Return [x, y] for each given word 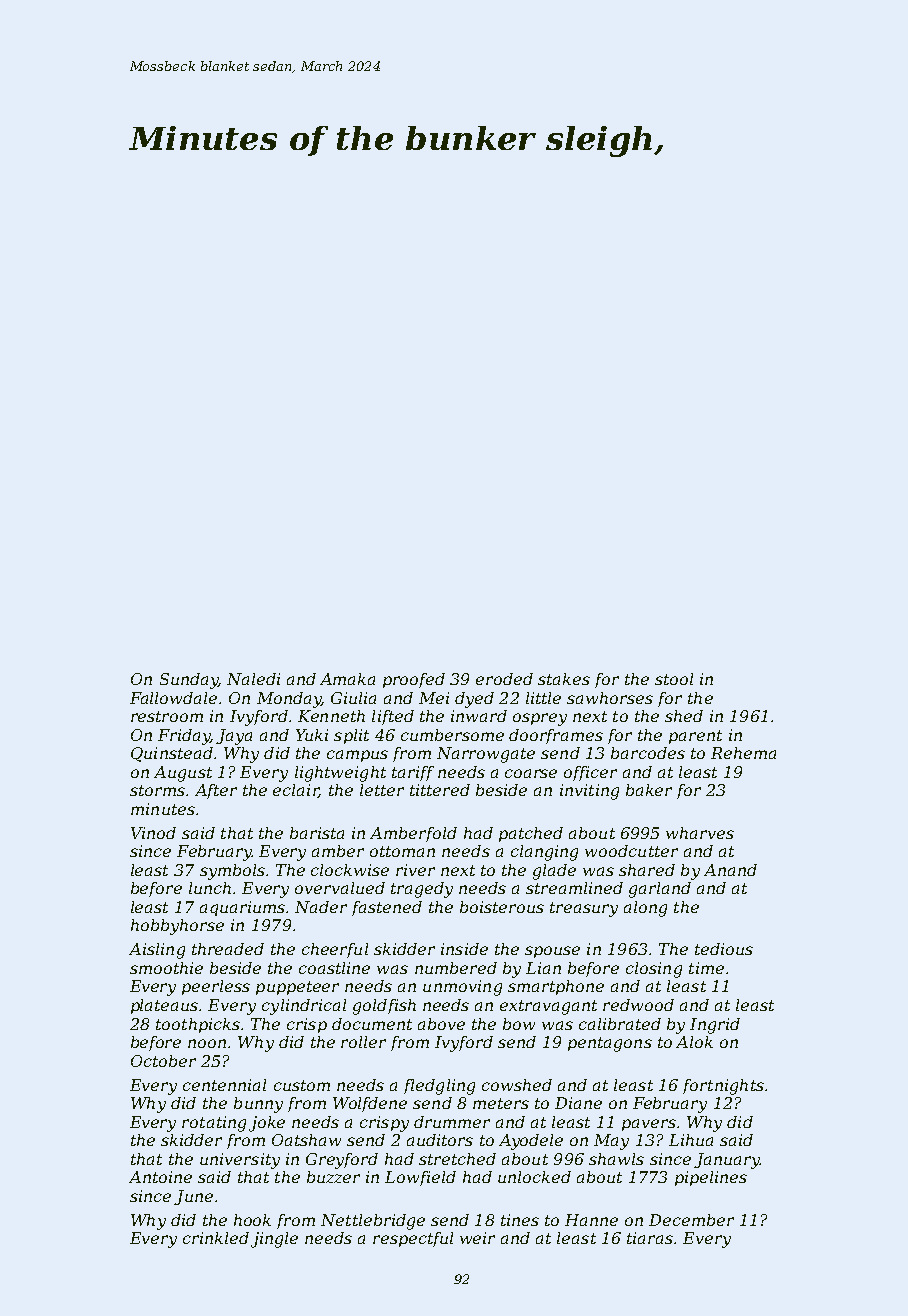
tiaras [650, 1238]
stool [674, 679]
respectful [413, 1239]
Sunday [189, 681]
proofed [414, 680]
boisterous [502, 907]
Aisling [157, 951]
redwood [638, 1005]
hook [252, 1220]
